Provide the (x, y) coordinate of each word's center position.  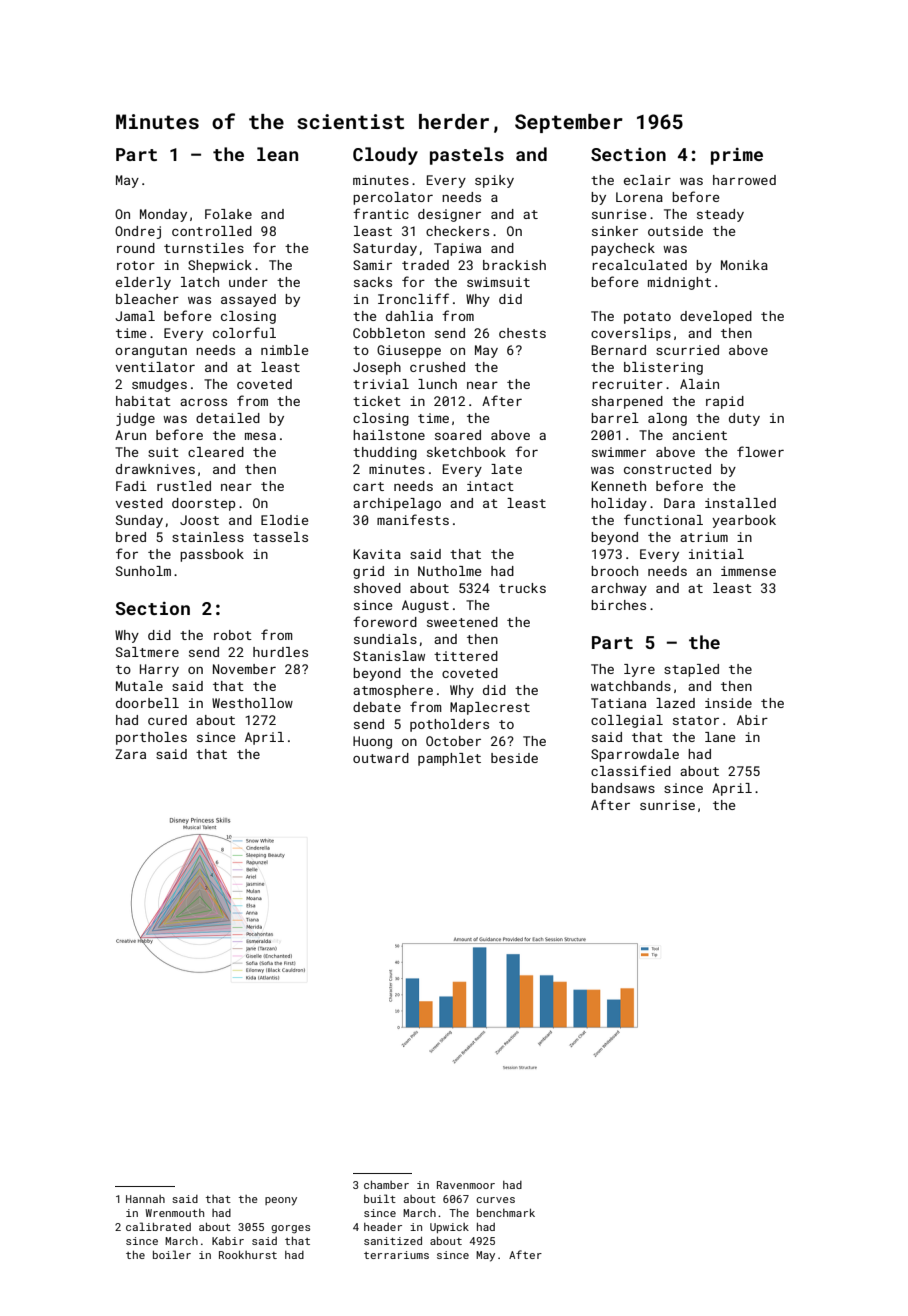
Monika (744, 265)
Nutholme (449, 571)
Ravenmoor (466, 1185)
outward (381, 758)
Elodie (284, 520)
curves (495, 1200)
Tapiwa (457, 249)
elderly (143, 283)
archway (619, 589)
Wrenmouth (174, 1213)
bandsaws (623, 788)
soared (458, 435)
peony (281, 1201)
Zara (130, 754)
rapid (725, 402)
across (203, 402)
